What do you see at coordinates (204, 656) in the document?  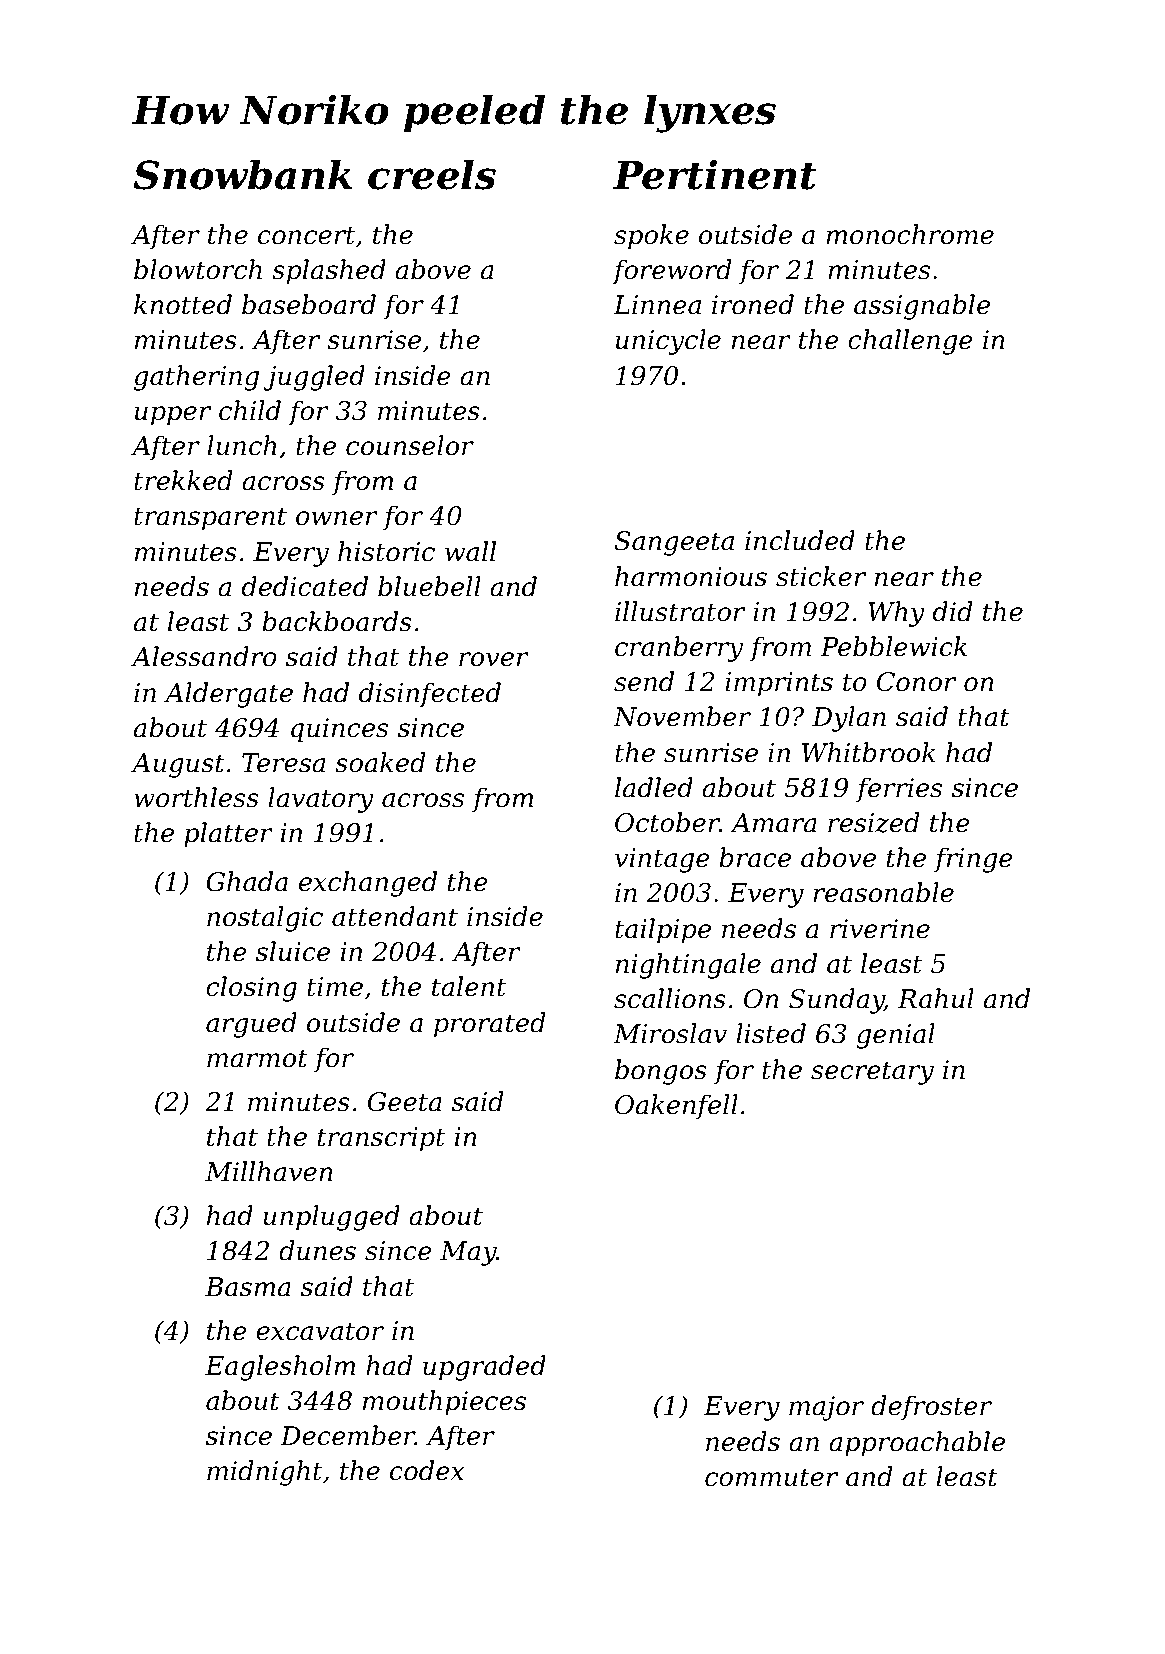 I see `Alessandro` at bounding box center [204, 656].
